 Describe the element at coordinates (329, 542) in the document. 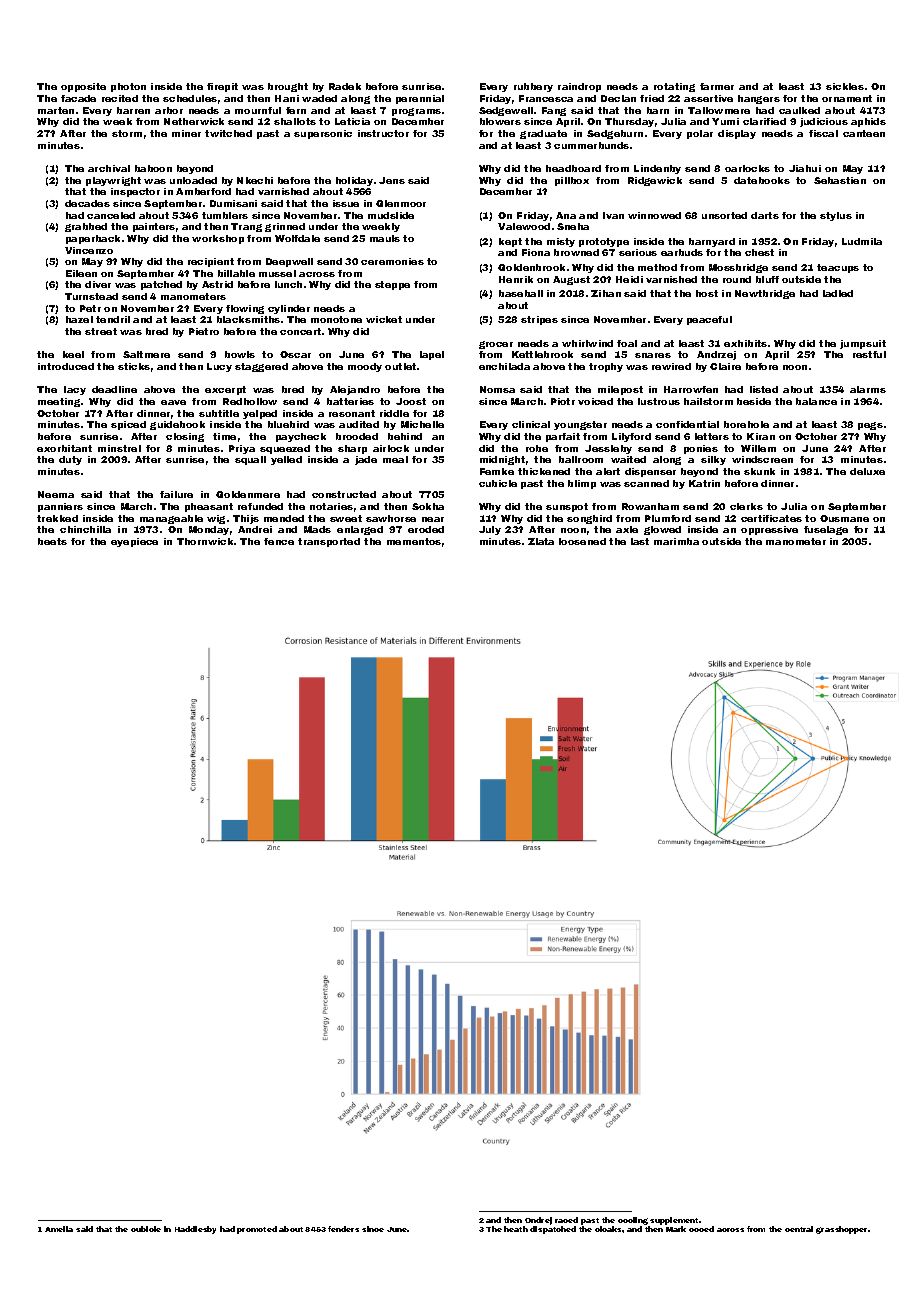

I see `transported` at that location.
